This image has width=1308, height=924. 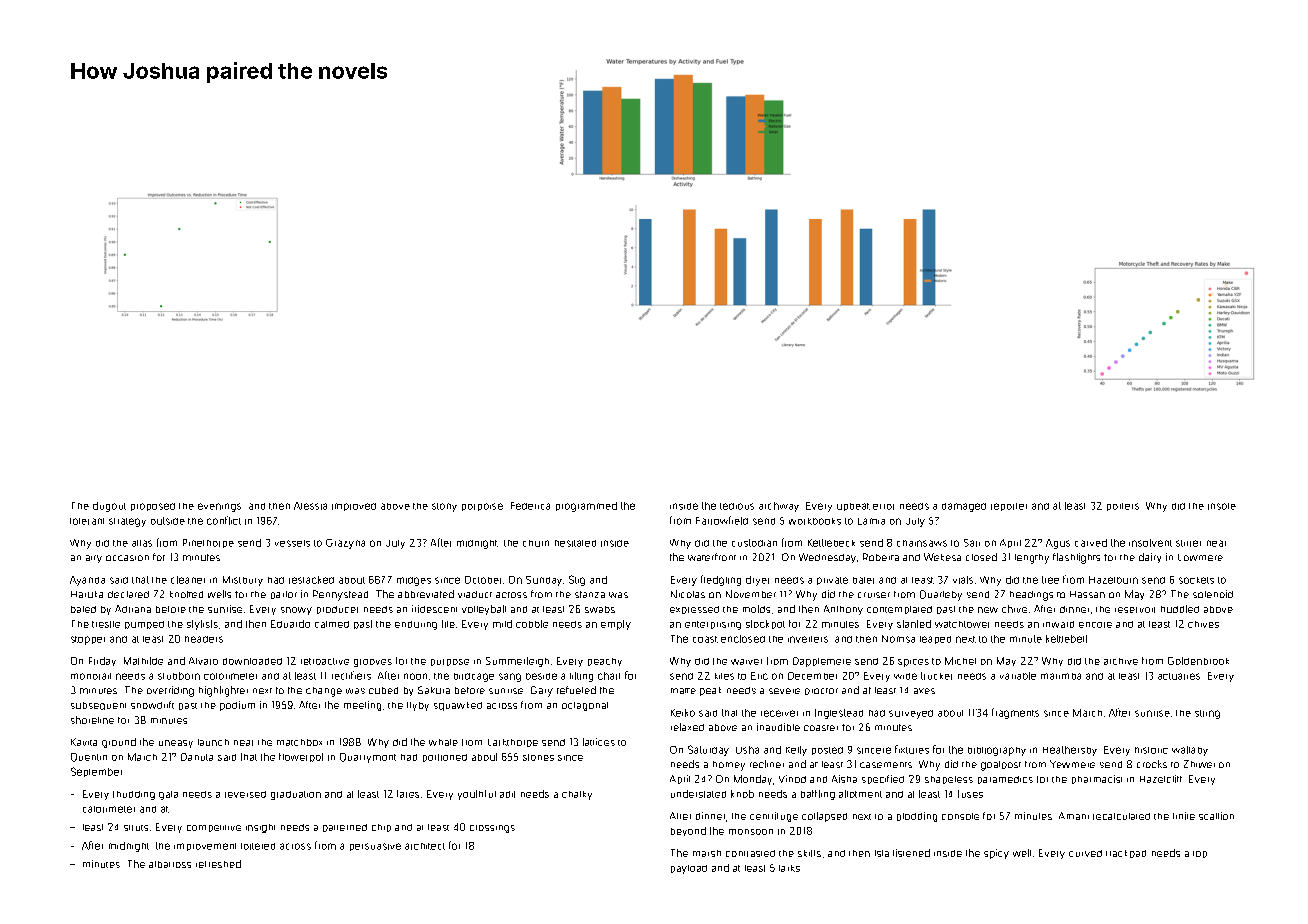 What do you see at coordinates (689, 869) in the image?
I see `payload` at bounding box center [689, 869].
